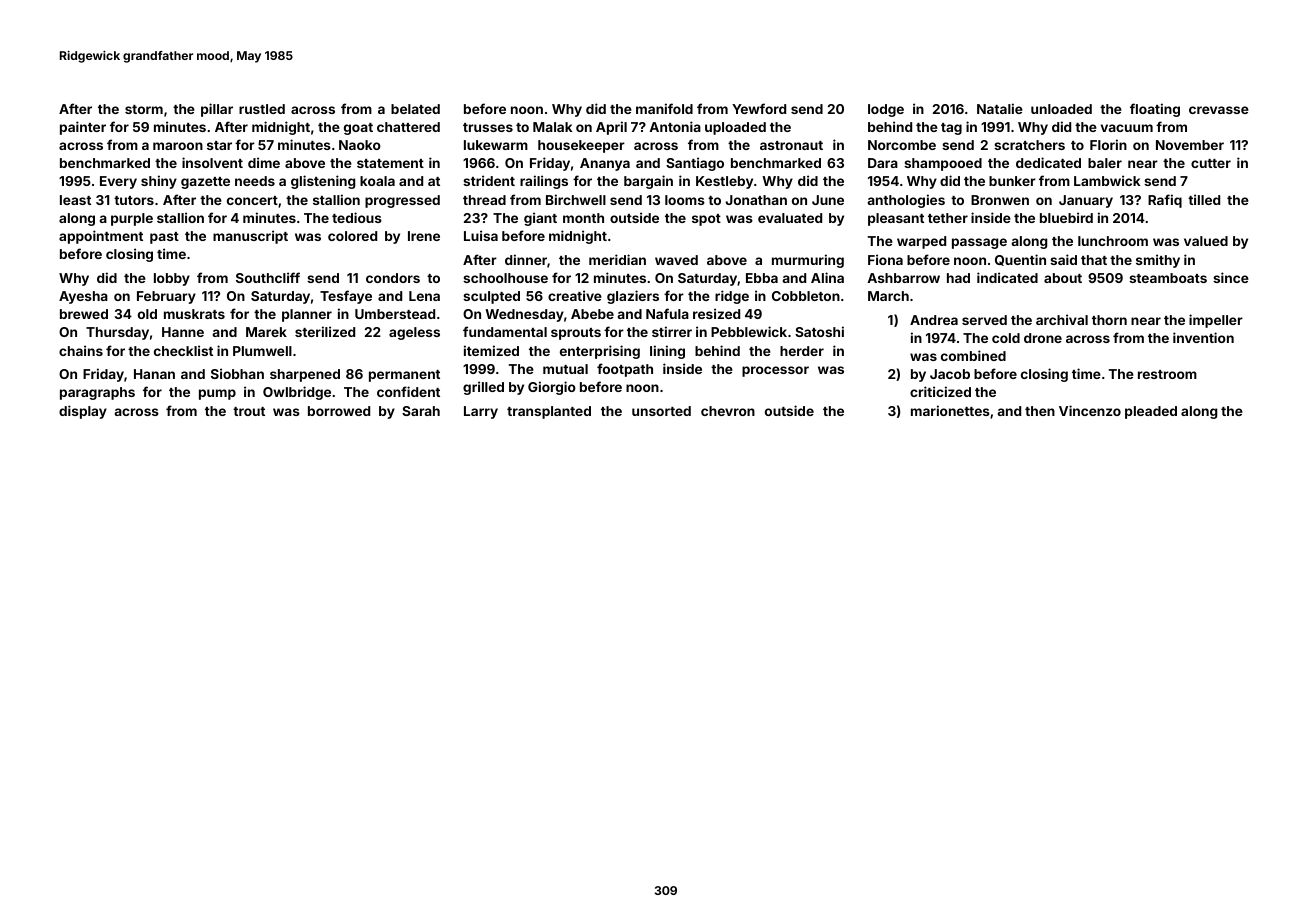  I want to click on manifold, so click(664, 108).
